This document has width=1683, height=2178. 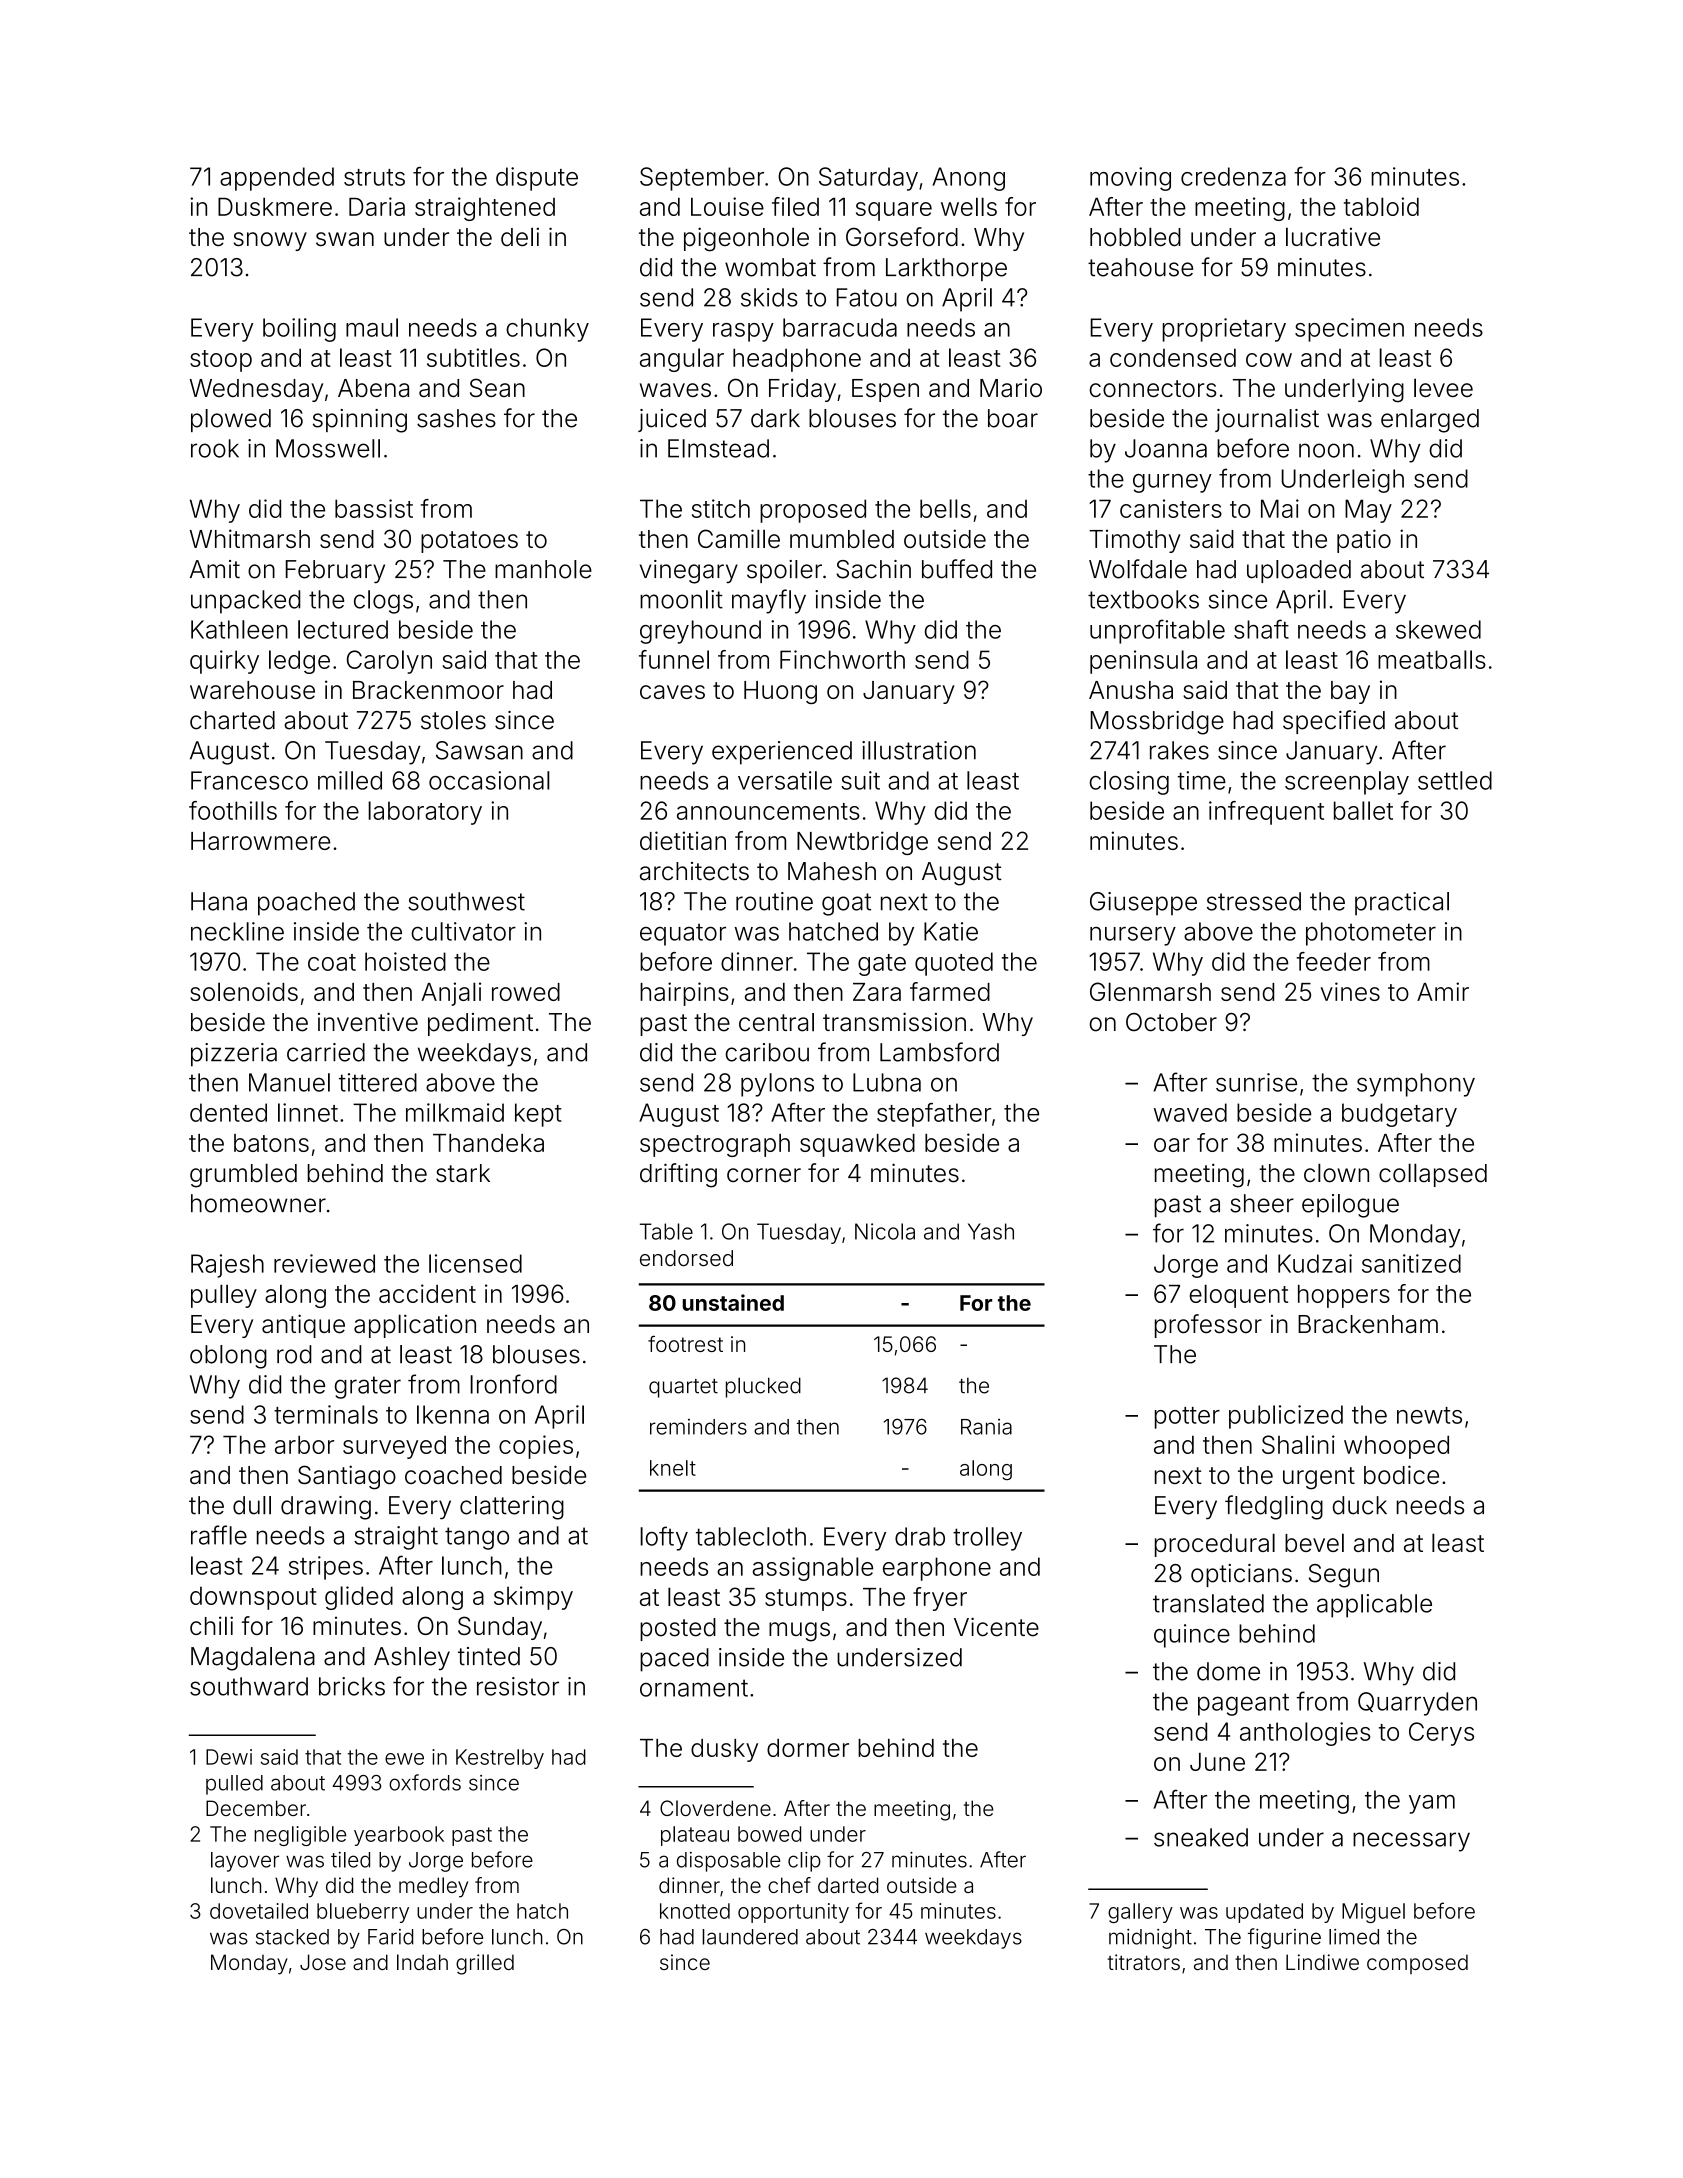 What do you see at coordinates (1187, 1418) in the document?
I see `potter` at bounding box center [1187, 1418].
